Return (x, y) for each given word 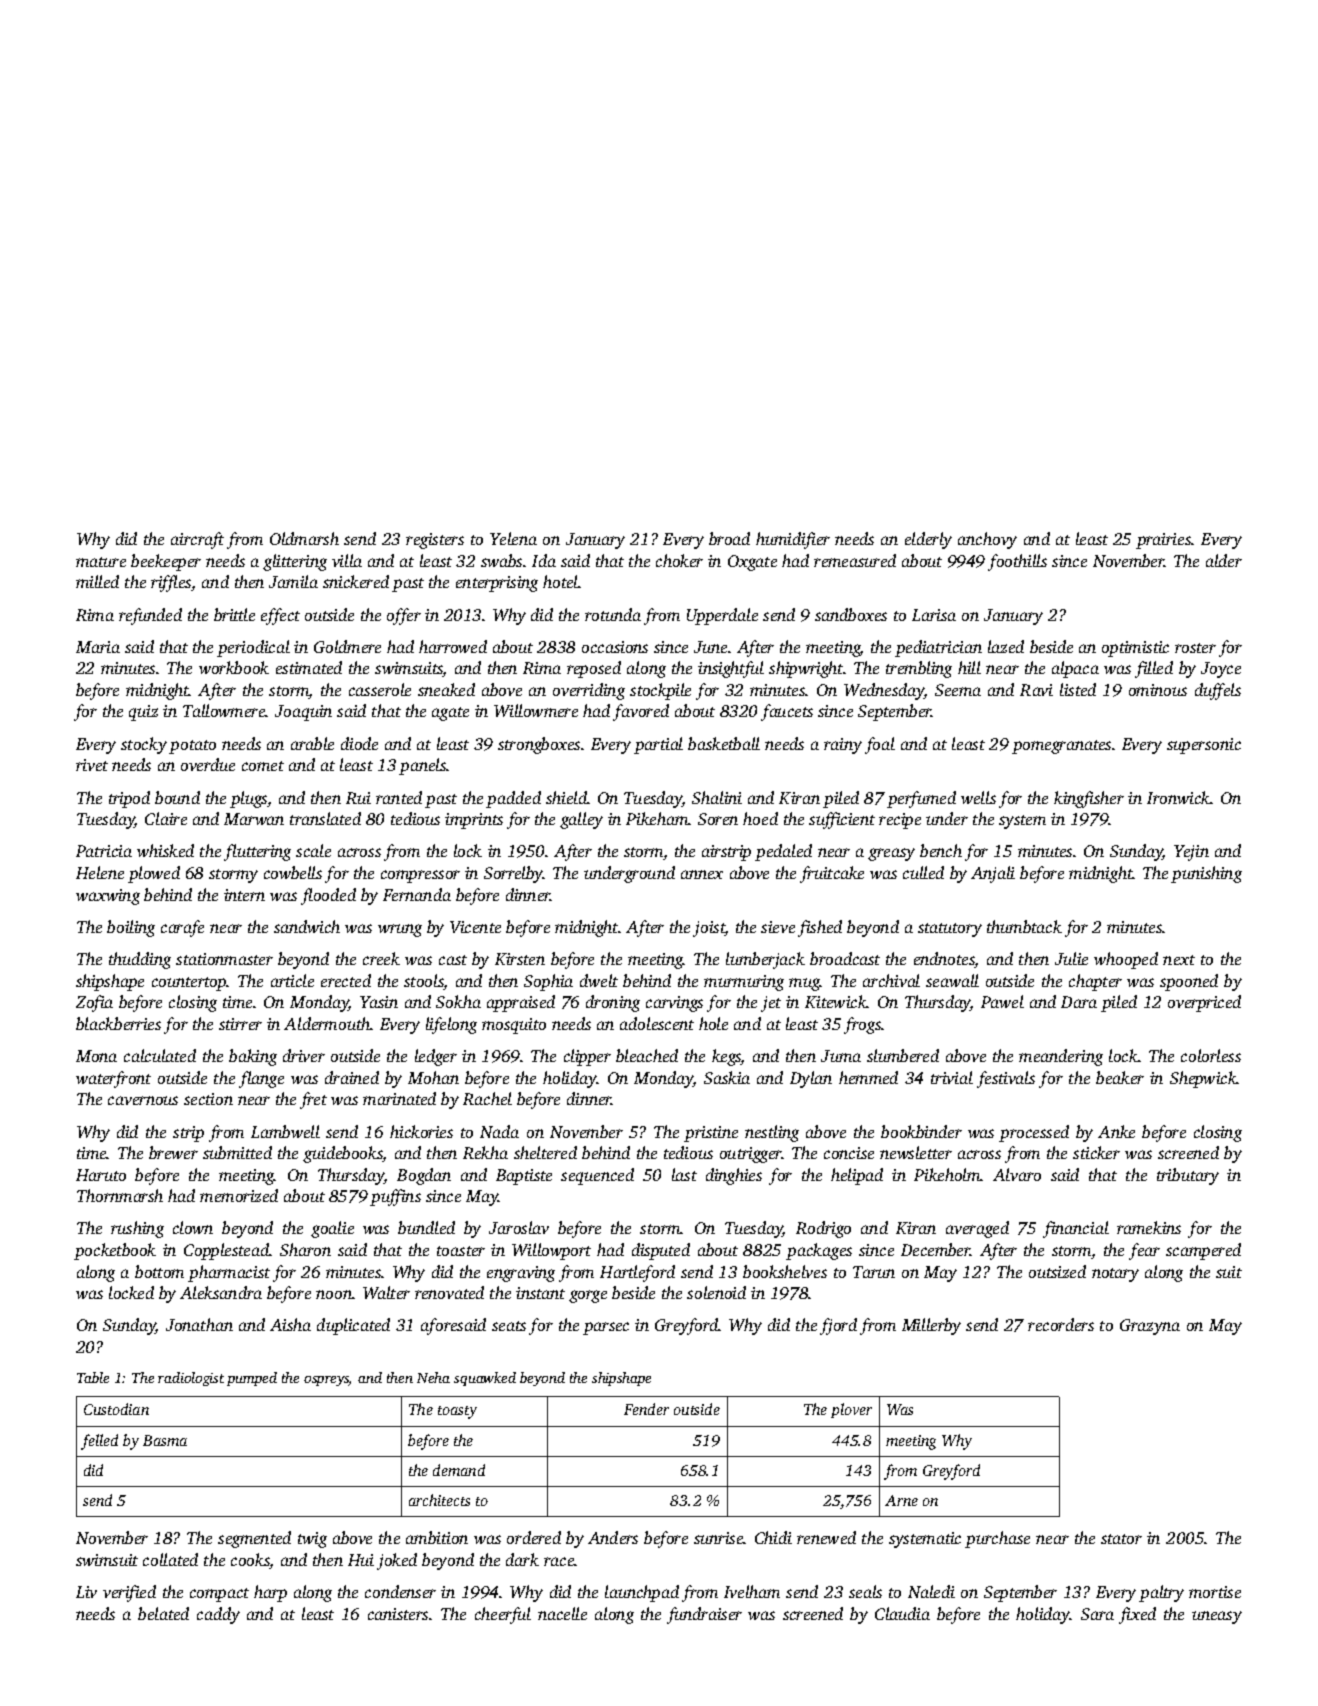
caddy (218, 1615)
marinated (399, 1098)
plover (851, 1410)
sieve (778, 927)
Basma (165, 1440)
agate (450, 714)
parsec (606, 1328)
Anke (1116, 1131)
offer (404, 616)
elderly (928, 540)
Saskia (727, 1077)
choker (679, 560)
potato (192, 747)
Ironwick (1178, 797)
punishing (1206, 874)
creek (381, 958)
